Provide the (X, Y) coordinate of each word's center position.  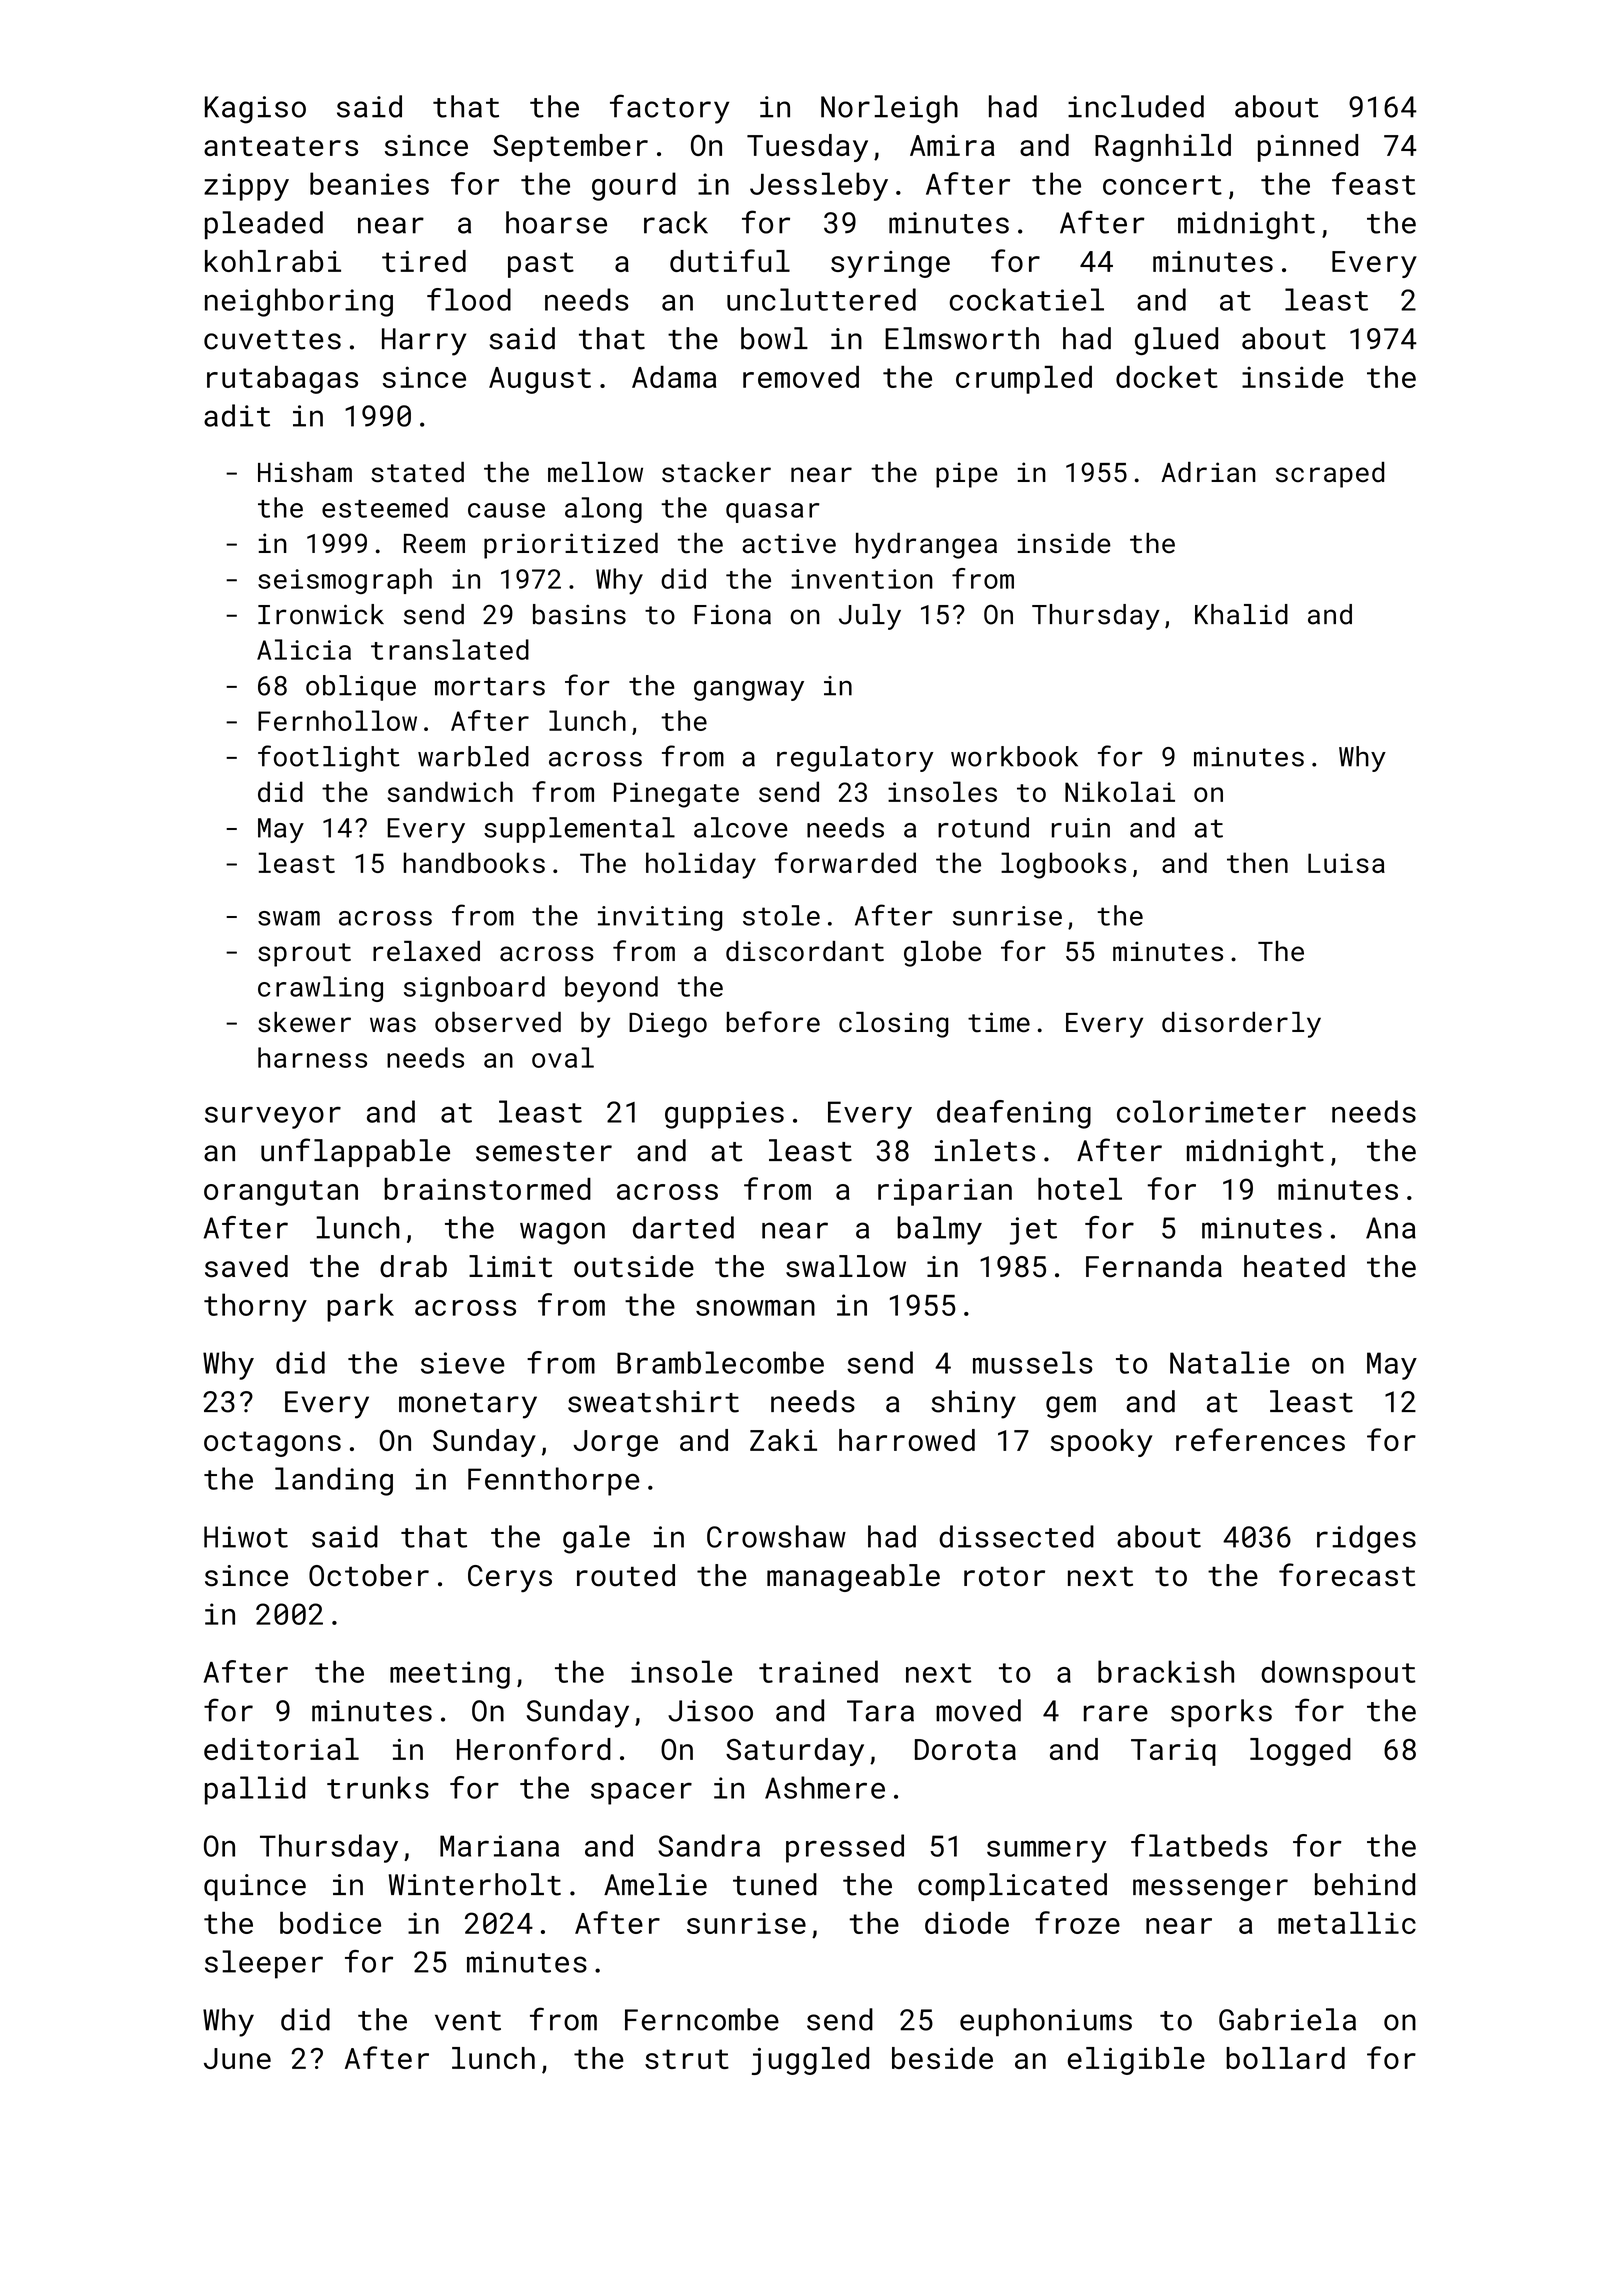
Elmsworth (962, 338)
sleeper (264, 1964)
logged (1300, 1752)
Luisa (1346, 863)
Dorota (965, 1749)
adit (237, 415)
